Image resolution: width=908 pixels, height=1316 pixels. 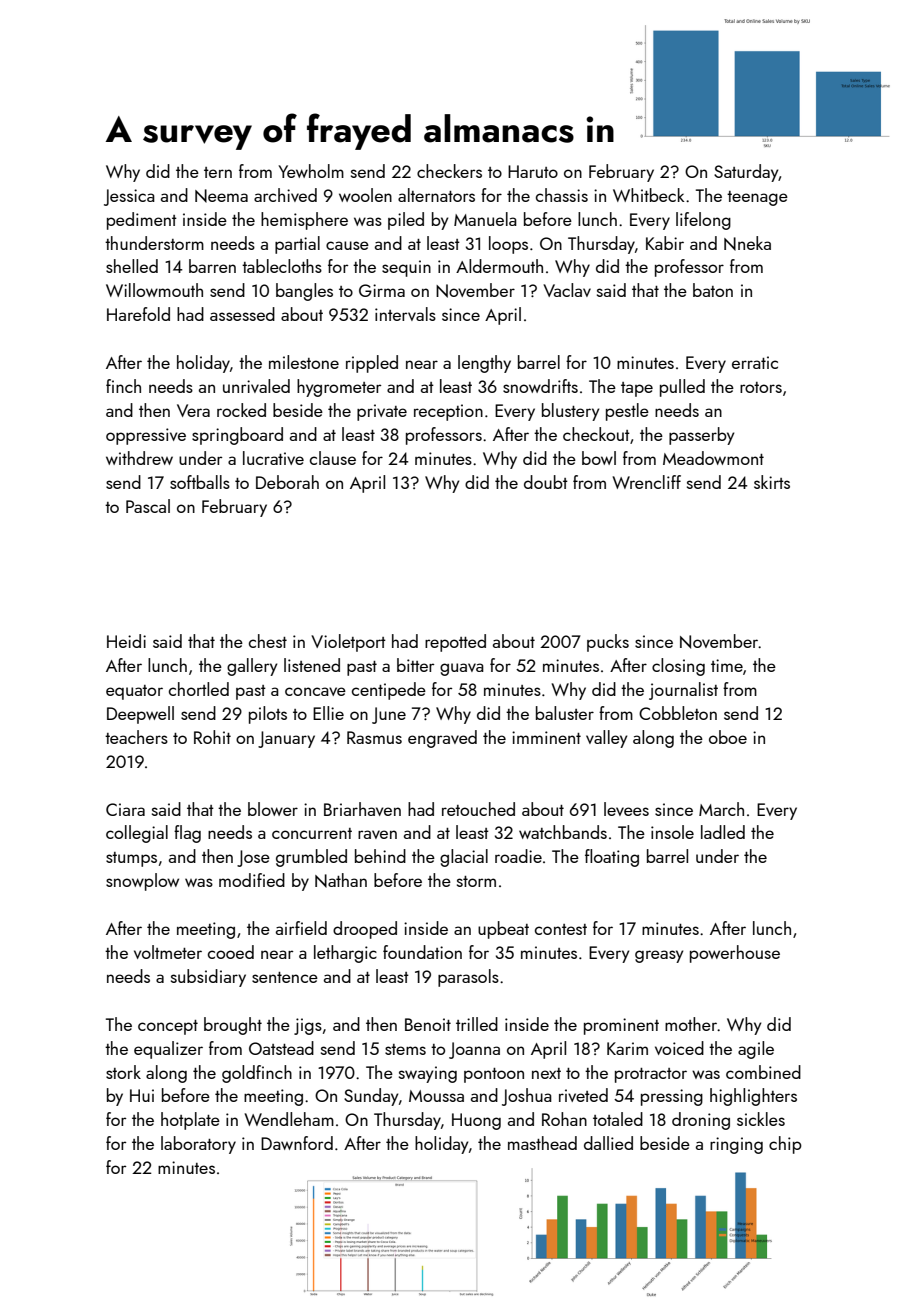 What do you see at coordinates (268, 641) in the image?
I see `chest` at bounding box center [268, 641].
